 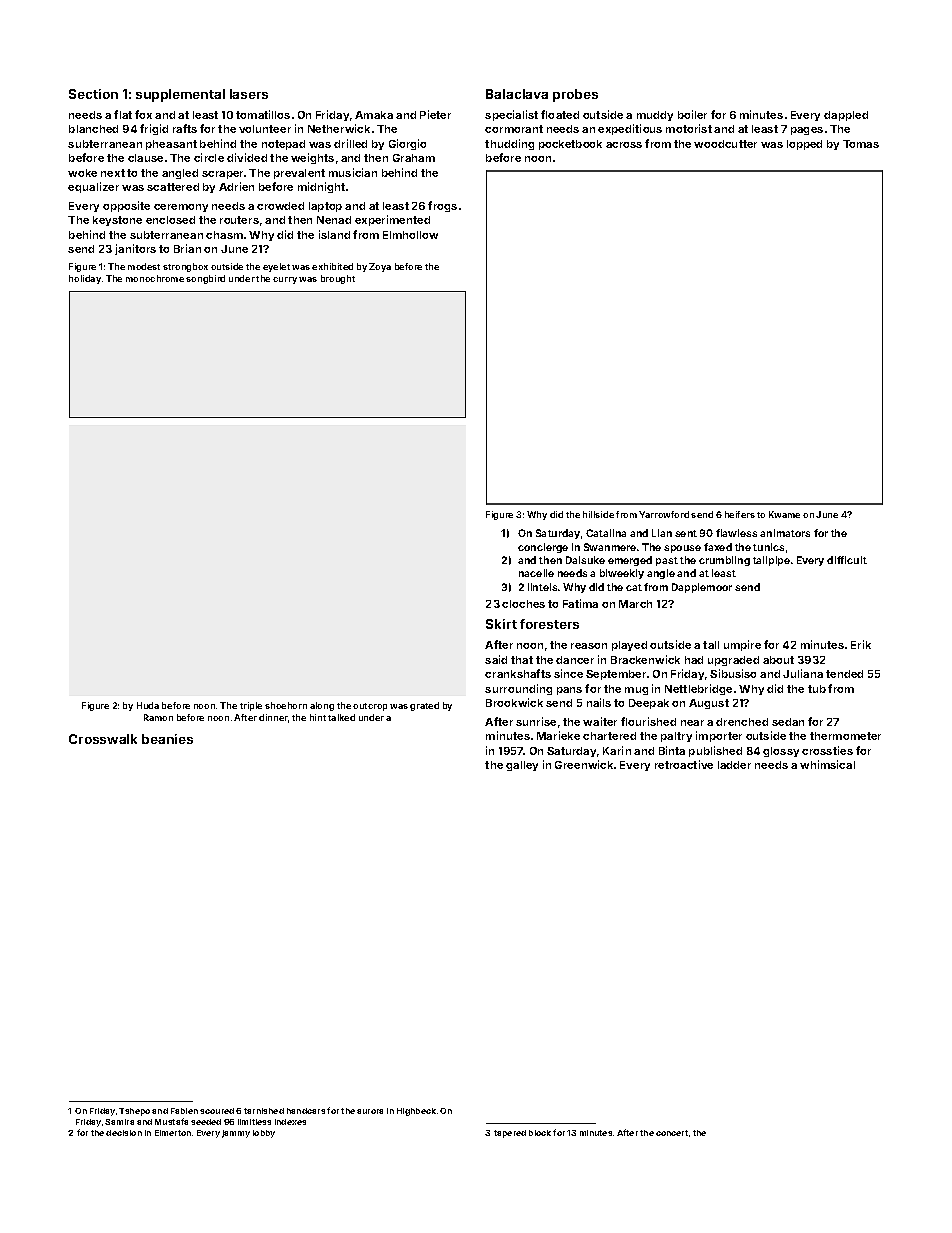 I want to click on Kwame, so click(x=784, y=514).
